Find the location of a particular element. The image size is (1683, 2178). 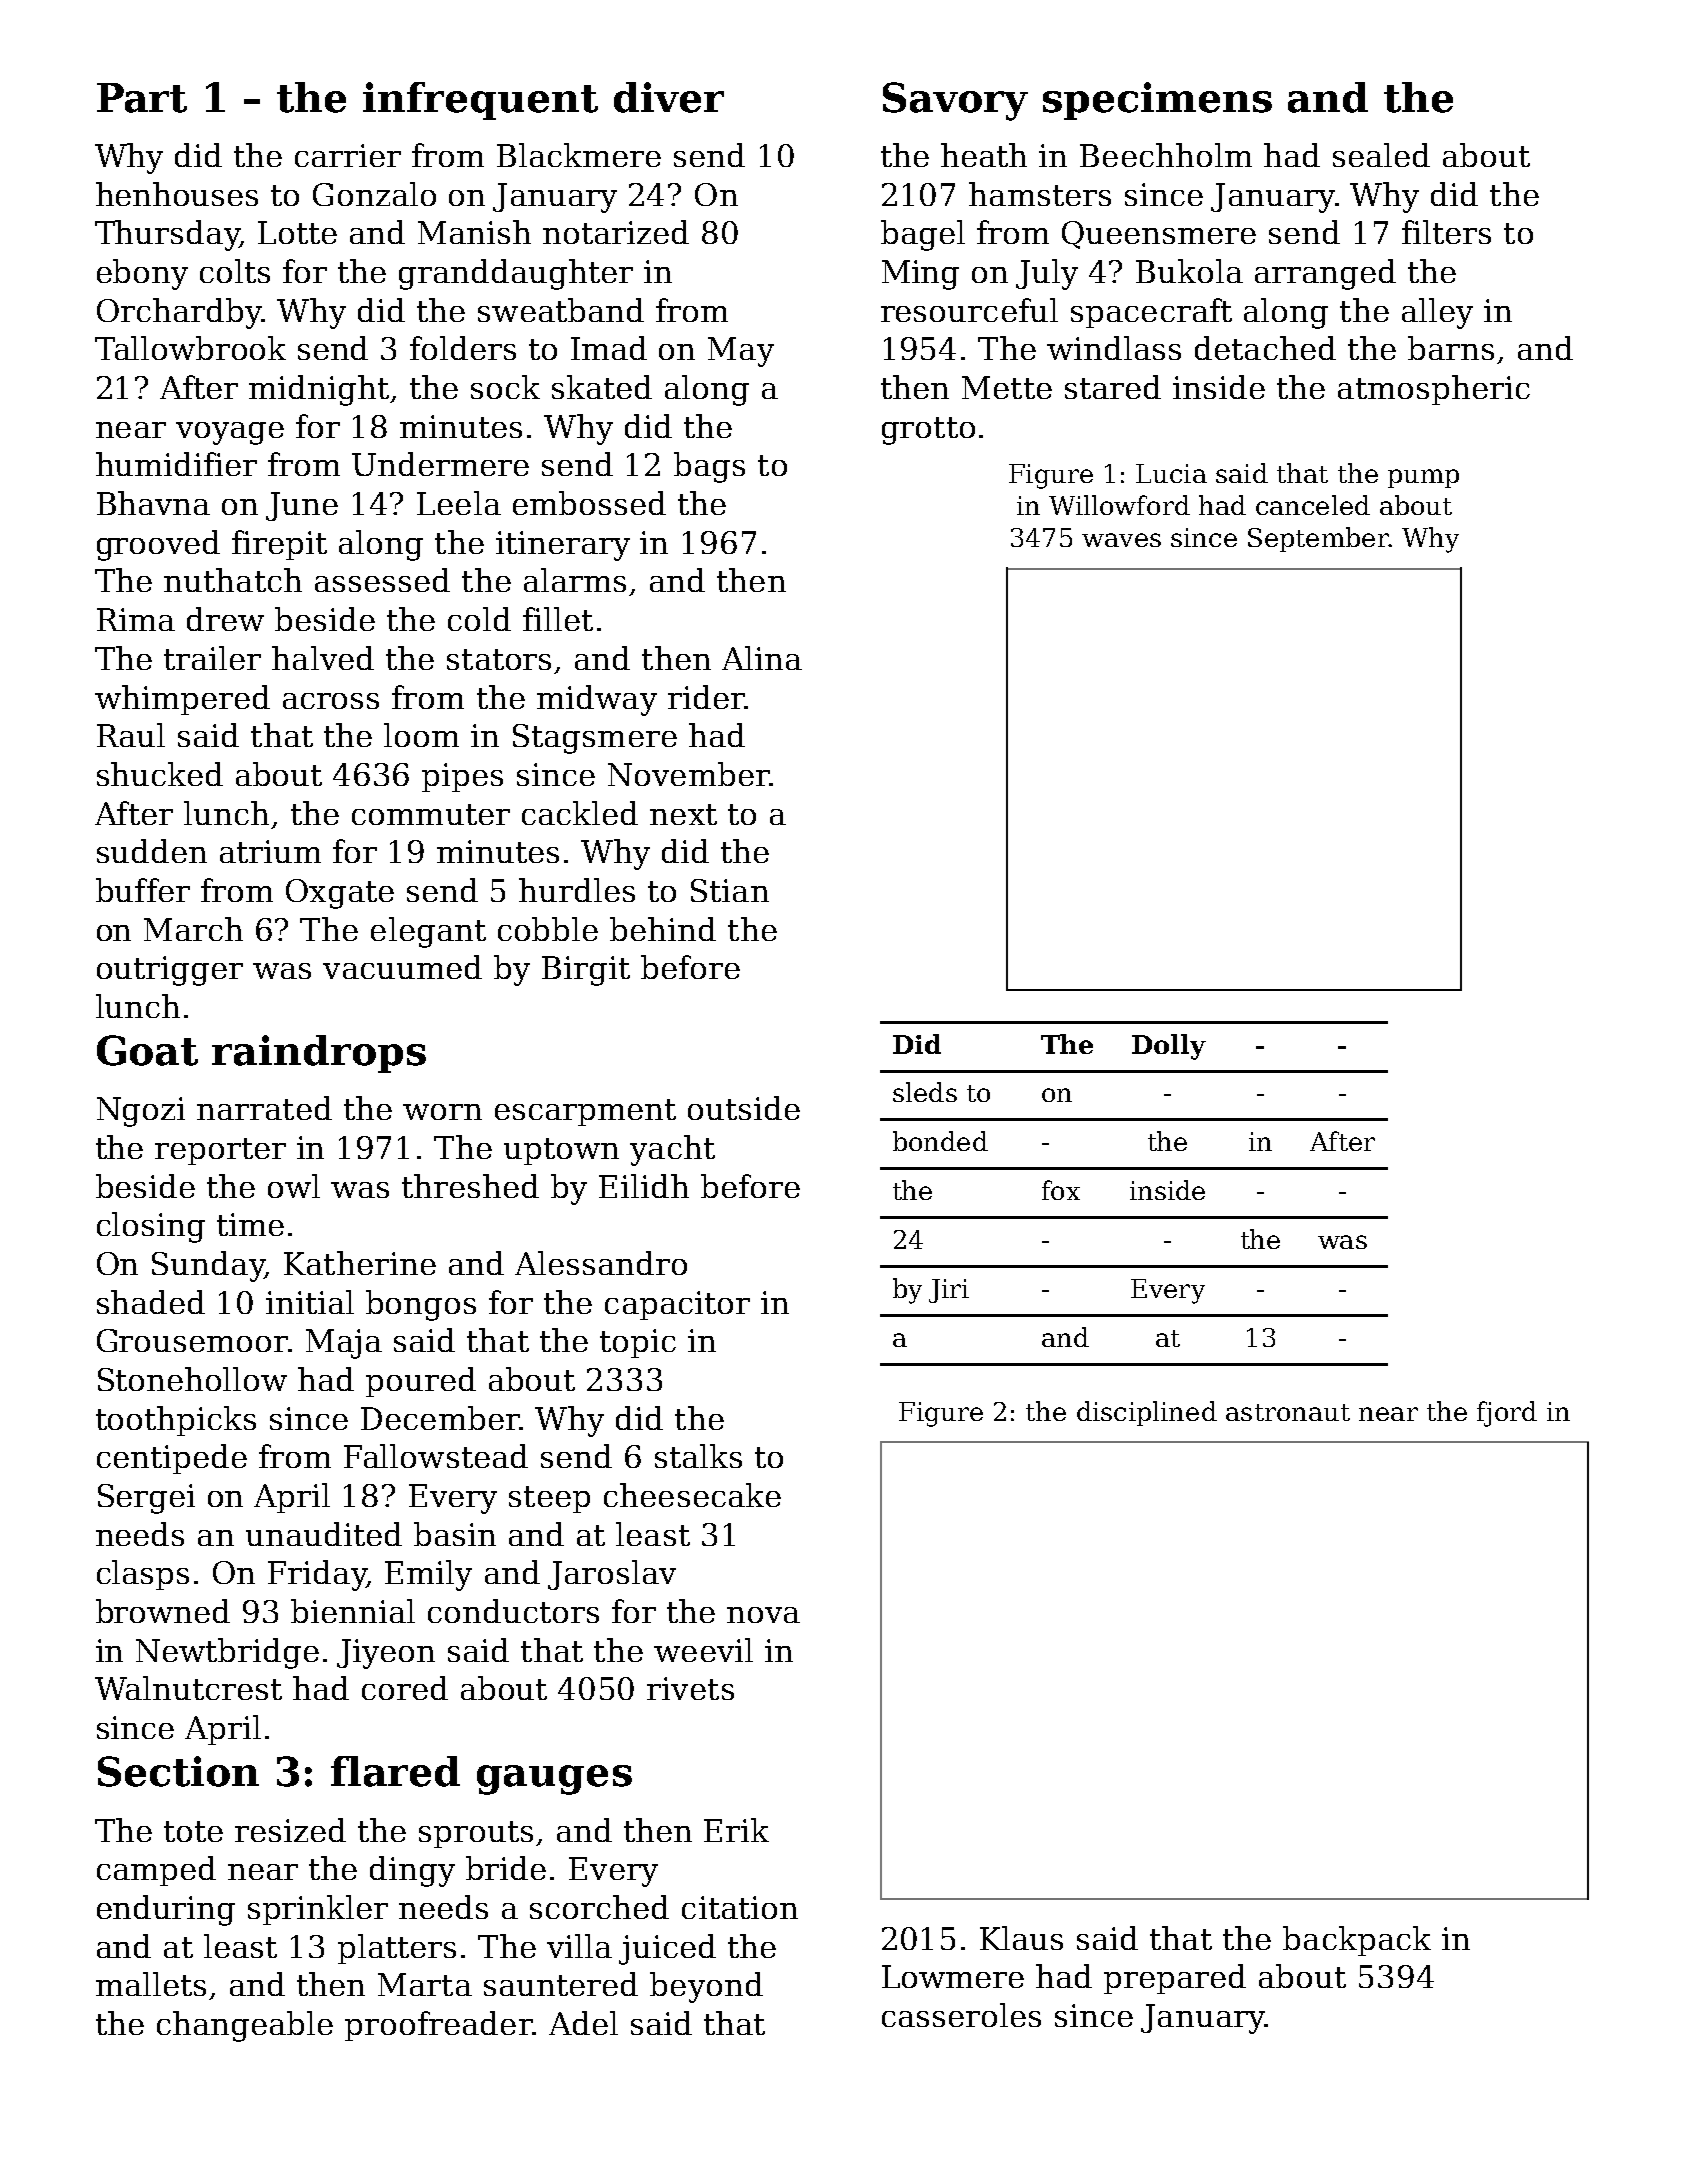

Savory is located at coordinates (955, 101).
